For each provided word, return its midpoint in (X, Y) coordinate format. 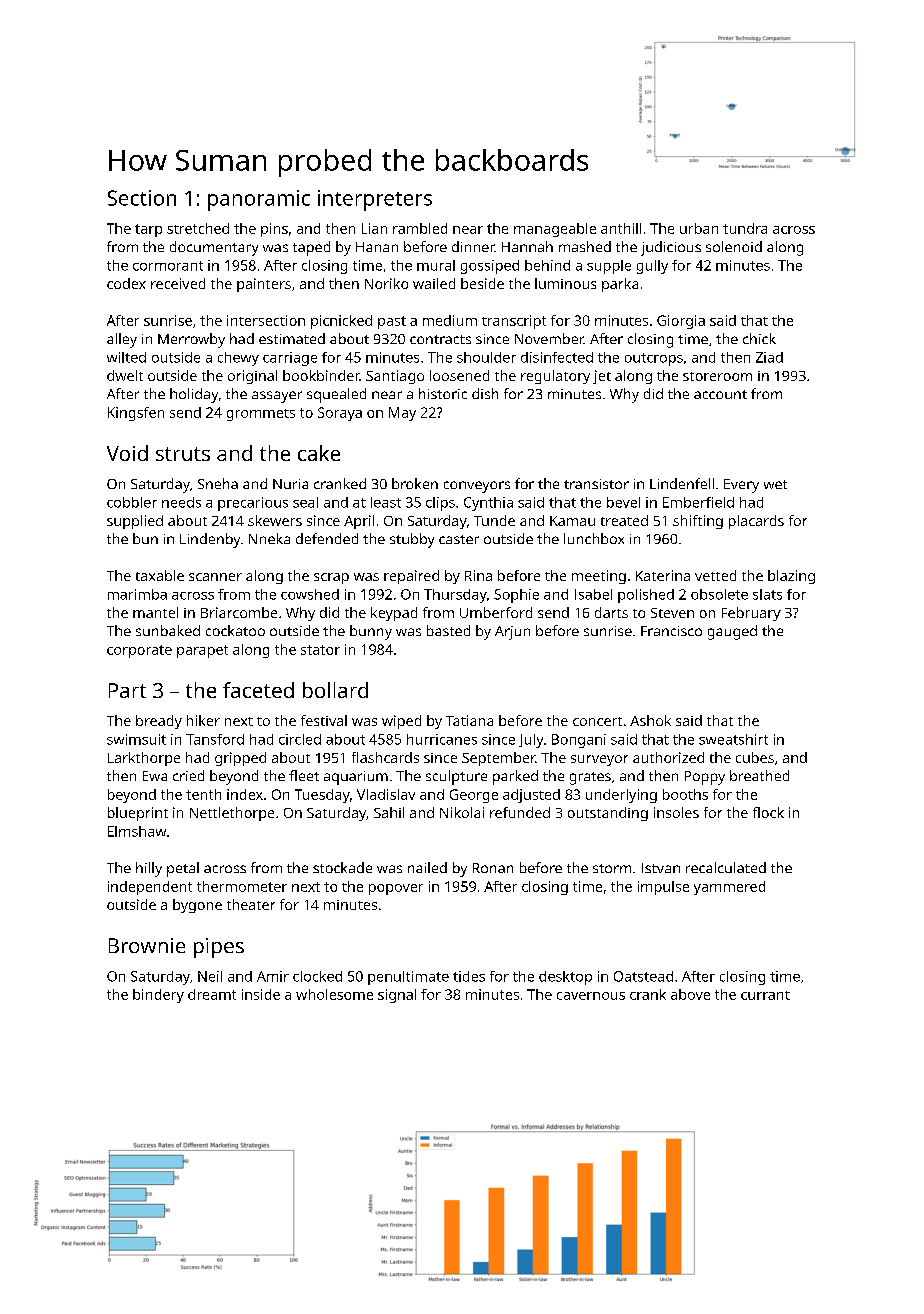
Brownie (147, 945)
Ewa (155, 776)
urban (699, 228)
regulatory (555, 377)
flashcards (385, 757)
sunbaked (168, 630)
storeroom (717, 376)
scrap (331, 578)
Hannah (527, 246)
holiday (194, 395)
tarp (148, 230)
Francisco (671, 631)
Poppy (705, 778)
